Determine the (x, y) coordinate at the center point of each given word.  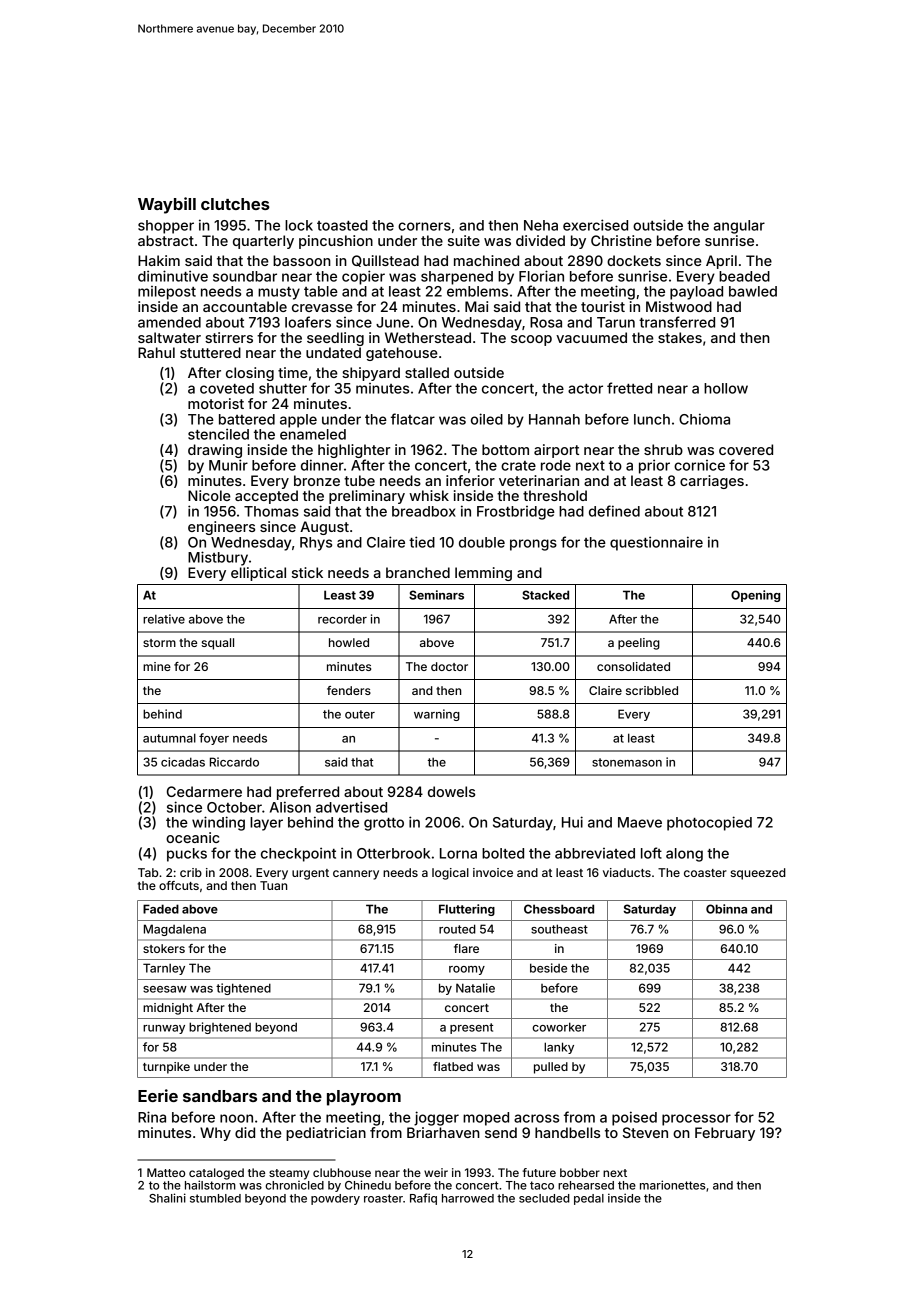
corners (424, 226)
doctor (449, 666)
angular (739, 227)
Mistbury (218, 558)
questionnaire (656, 543)
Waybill (167, 205)
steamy (289, 1174)
